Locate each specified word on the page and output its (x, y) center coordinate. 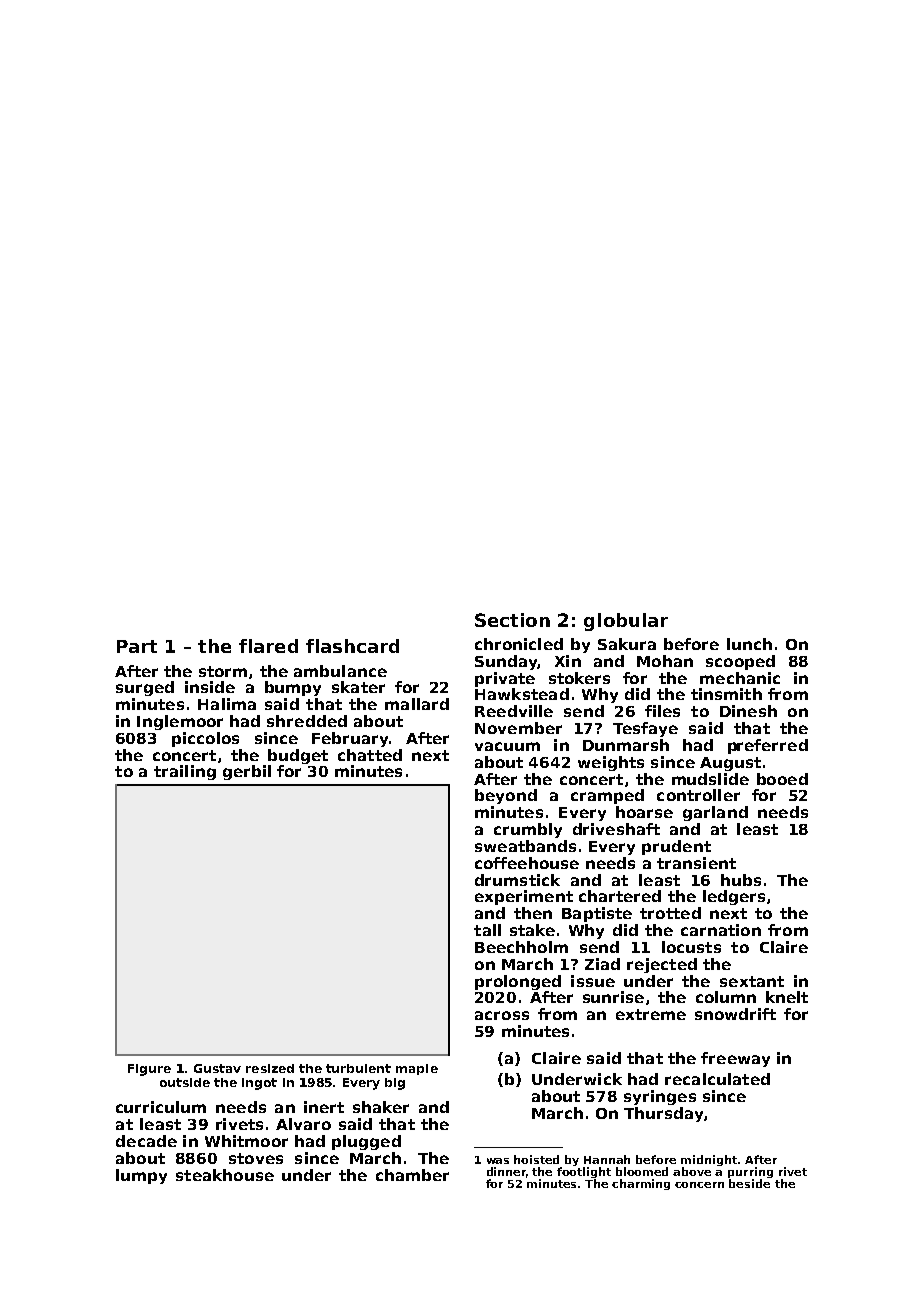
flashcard (352, 646)
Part (137, 646)
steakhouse (225, 1175)
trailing (185, 772)
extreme (651, 1014)
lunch (749, 644)
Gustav (217, 1068)
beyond (506, 796)
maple (417, 1069)
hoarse (644, 812)
